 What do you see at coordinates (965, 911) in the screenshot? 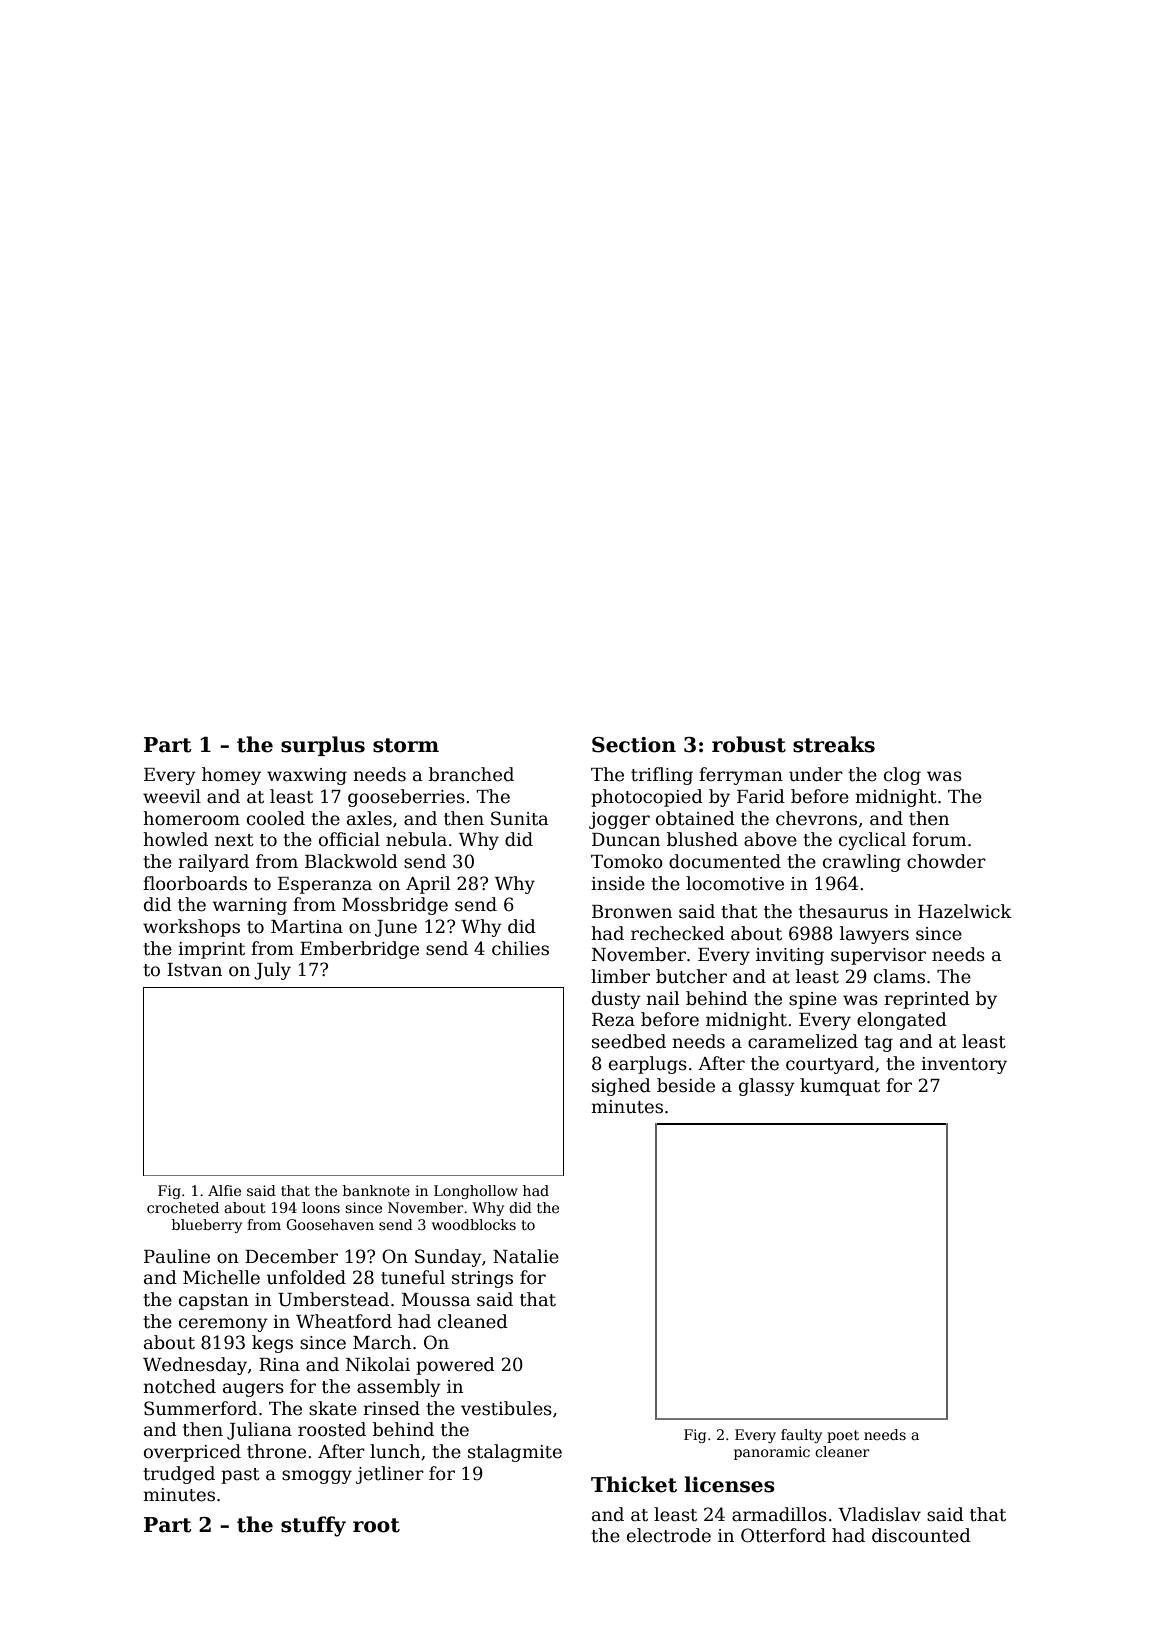
I see `Hazelwick` at bounding box center [965, 911].
